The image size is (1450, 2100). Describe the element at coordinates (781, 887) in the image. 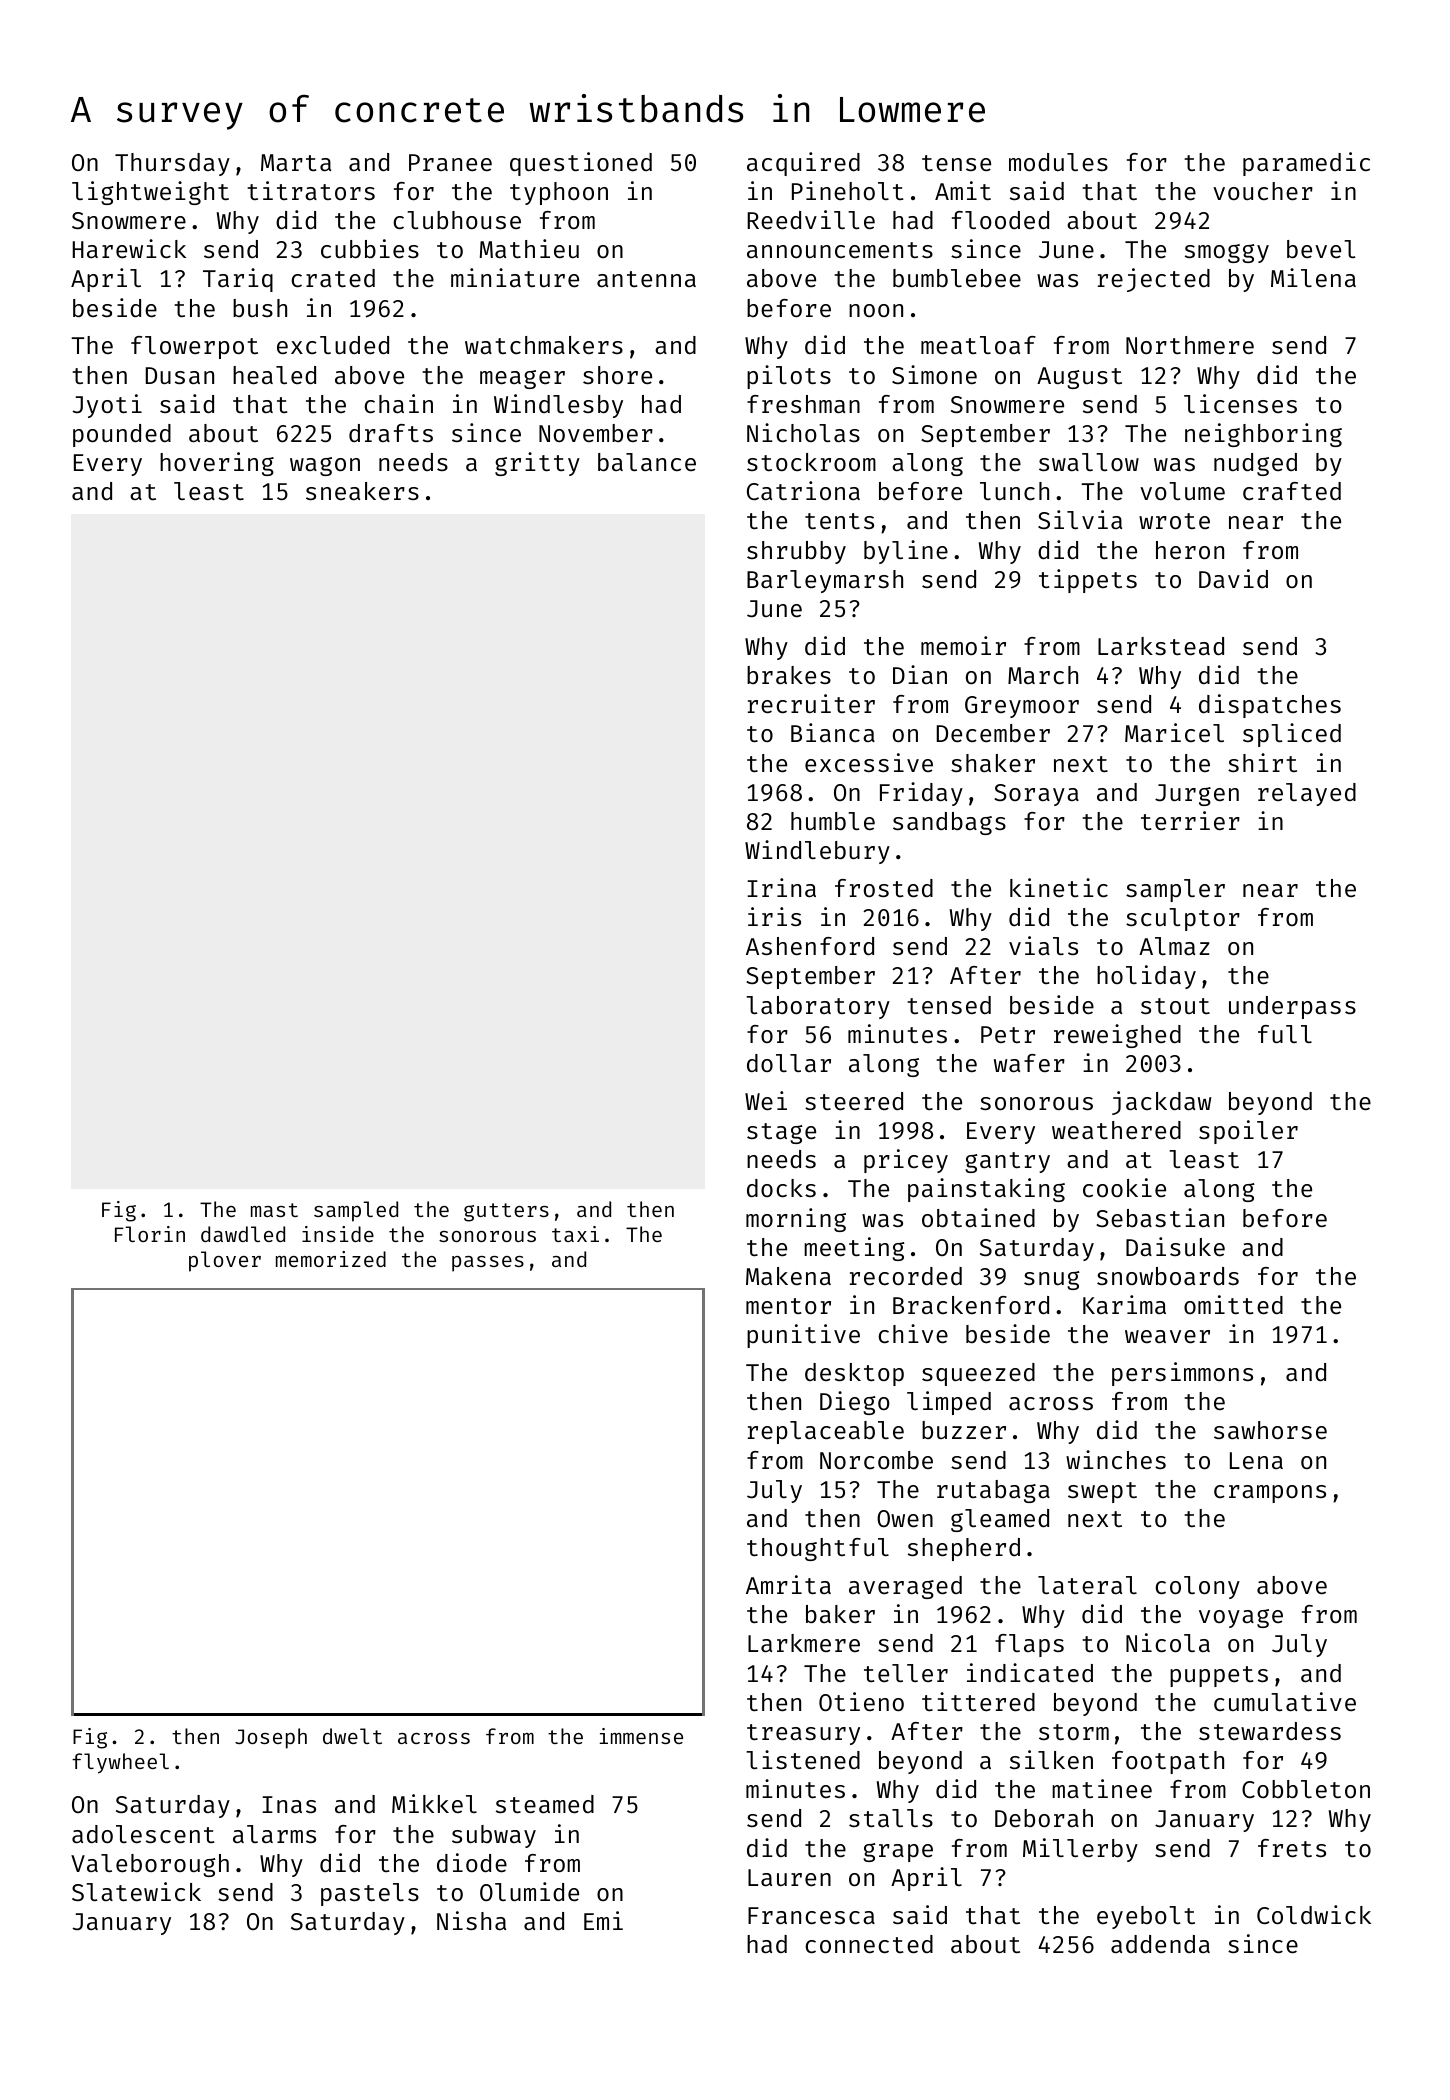

I see `Irina` at that location.
